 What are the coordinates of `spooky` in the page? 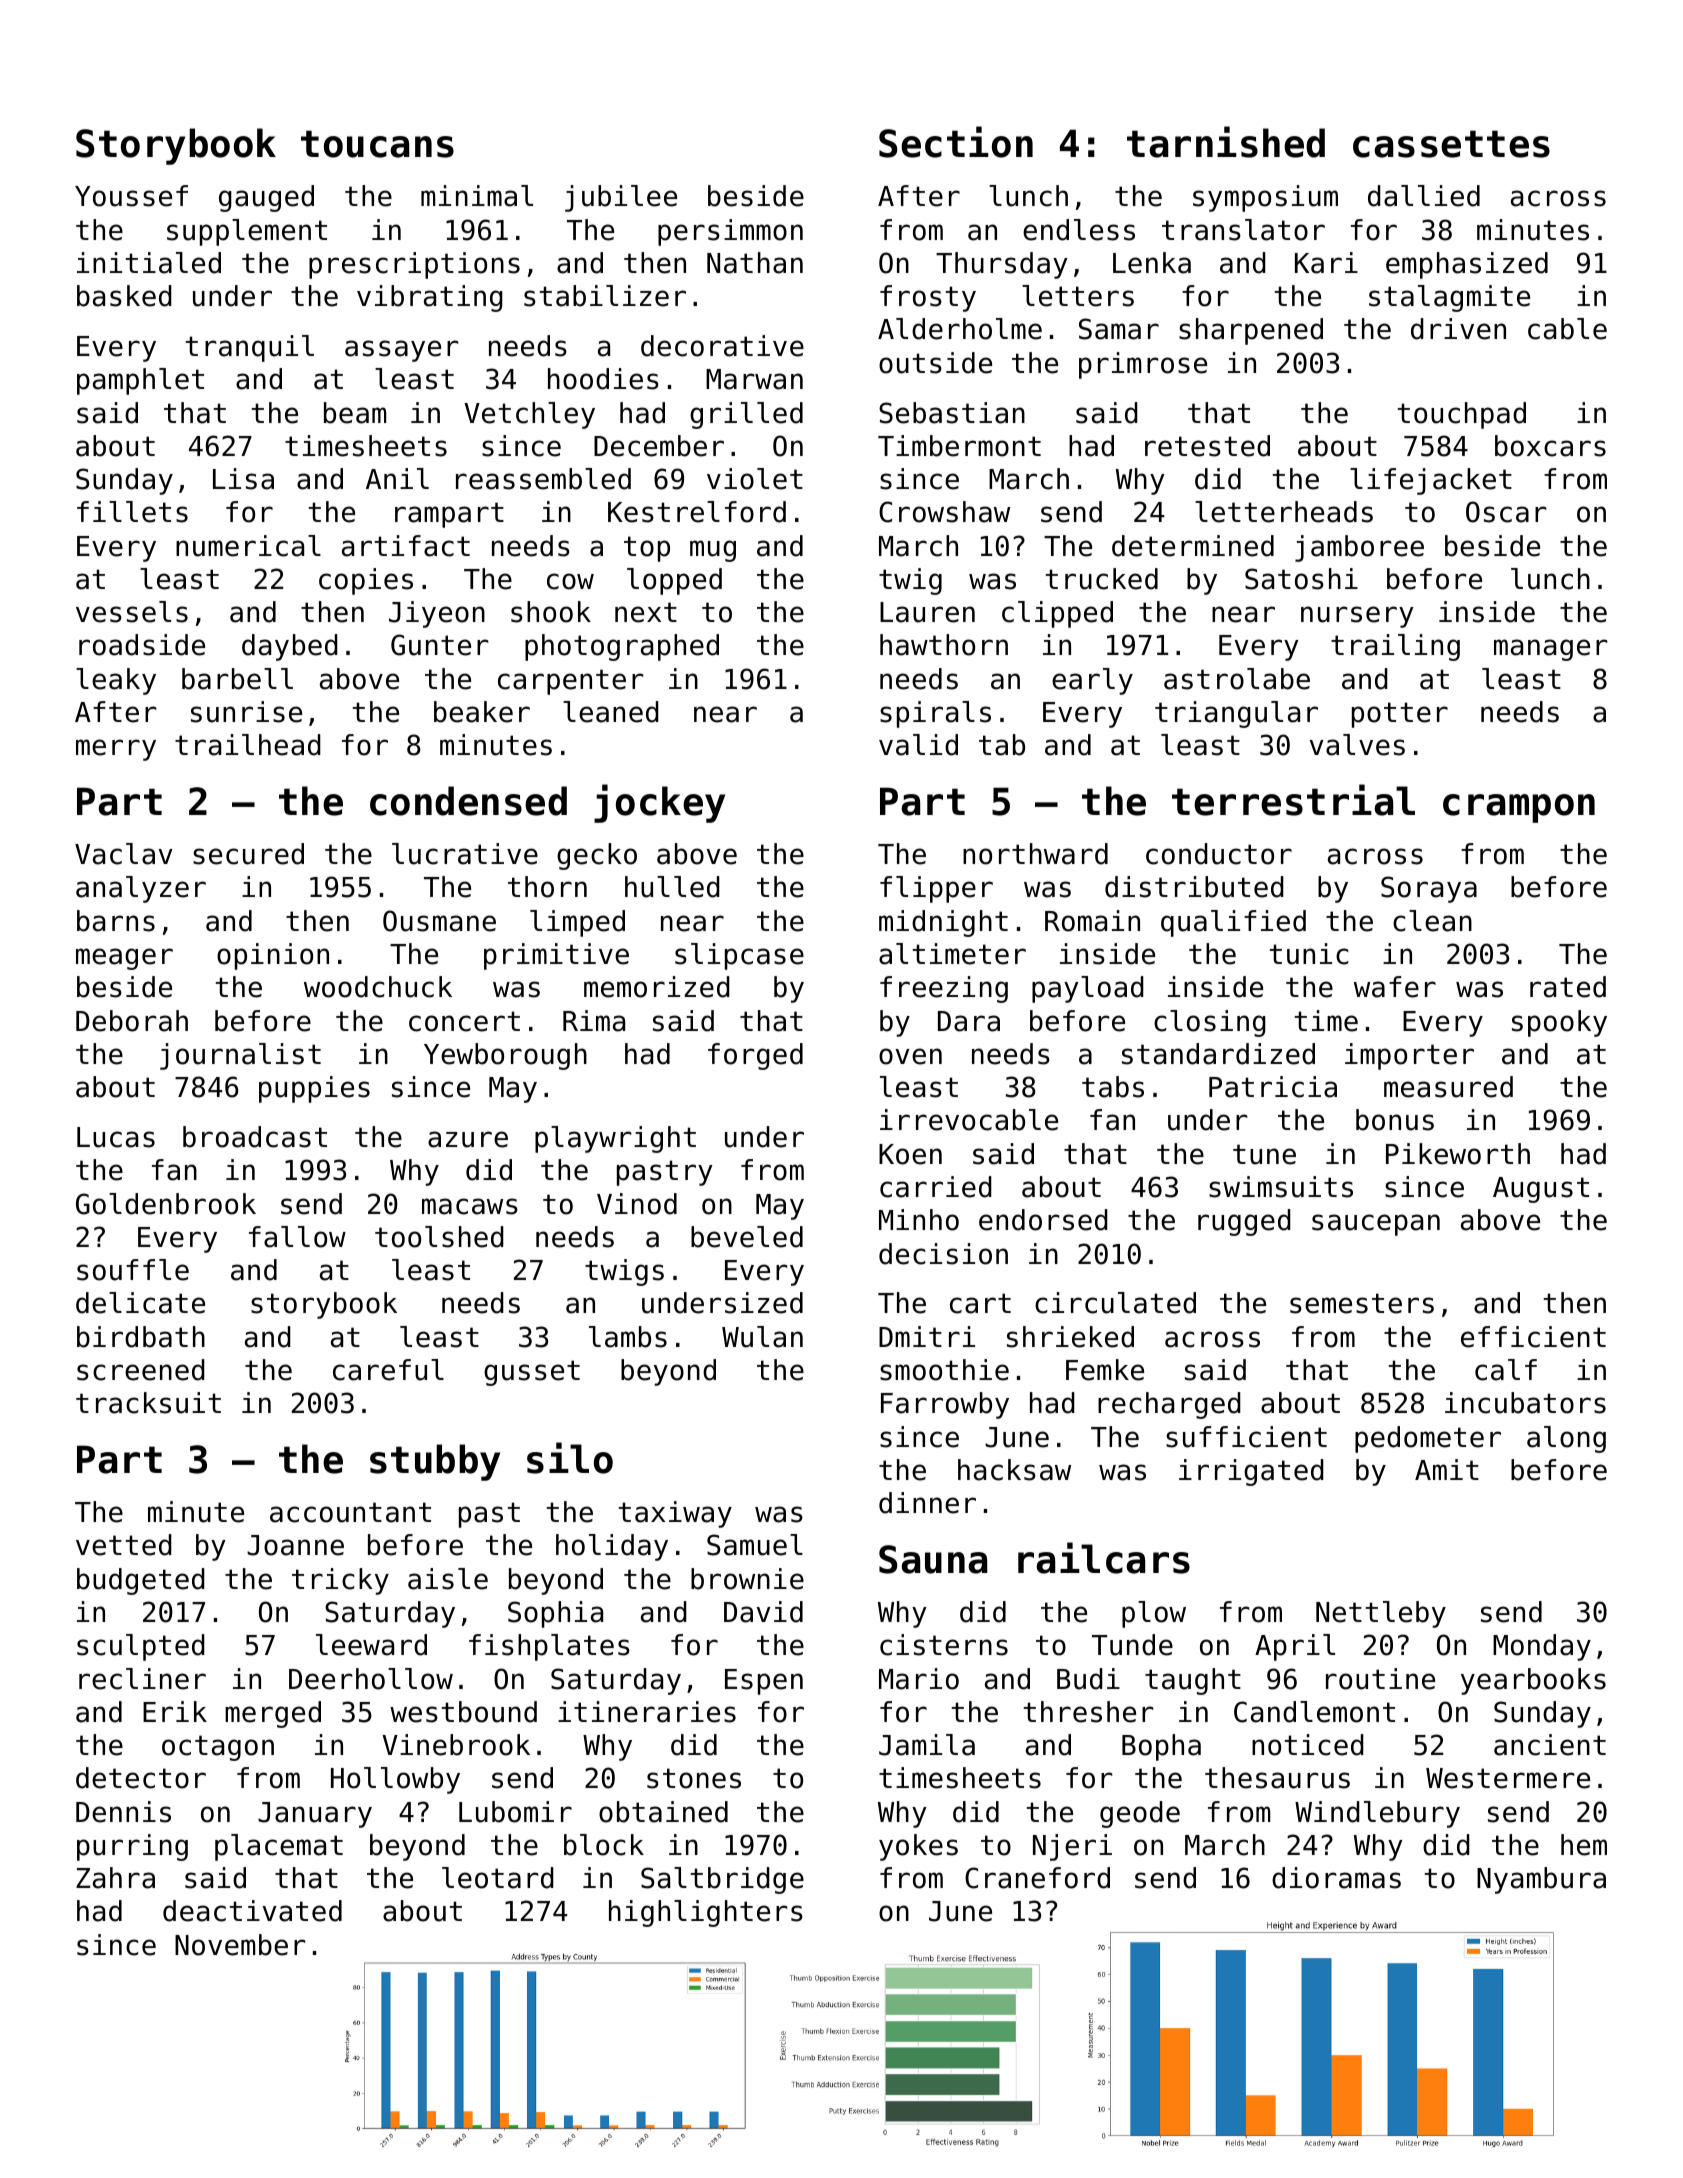 It's located at (1559, 1023).
